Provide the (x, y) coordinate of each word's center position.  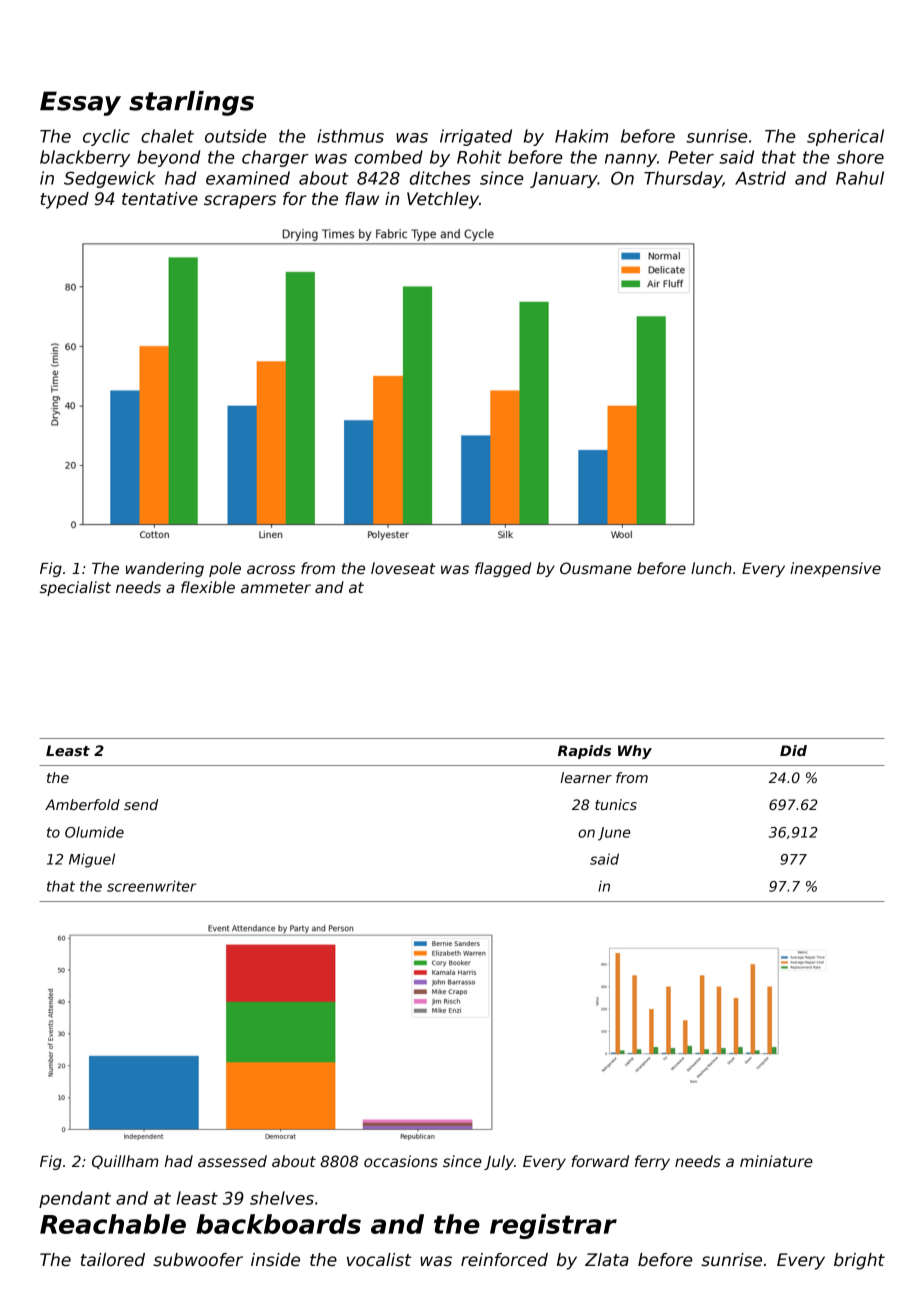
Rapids (584, 752)
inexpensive (835, 569)
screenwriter (151, 886)
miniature (776, 1161)
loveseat (403, 568)
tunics (616, 804)
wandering (165, 569)
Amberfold (82, 804)
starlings (191, 103)
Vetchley (443, 200)
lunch (711, 568)
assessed (232, 1161)
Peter (691, 157)
